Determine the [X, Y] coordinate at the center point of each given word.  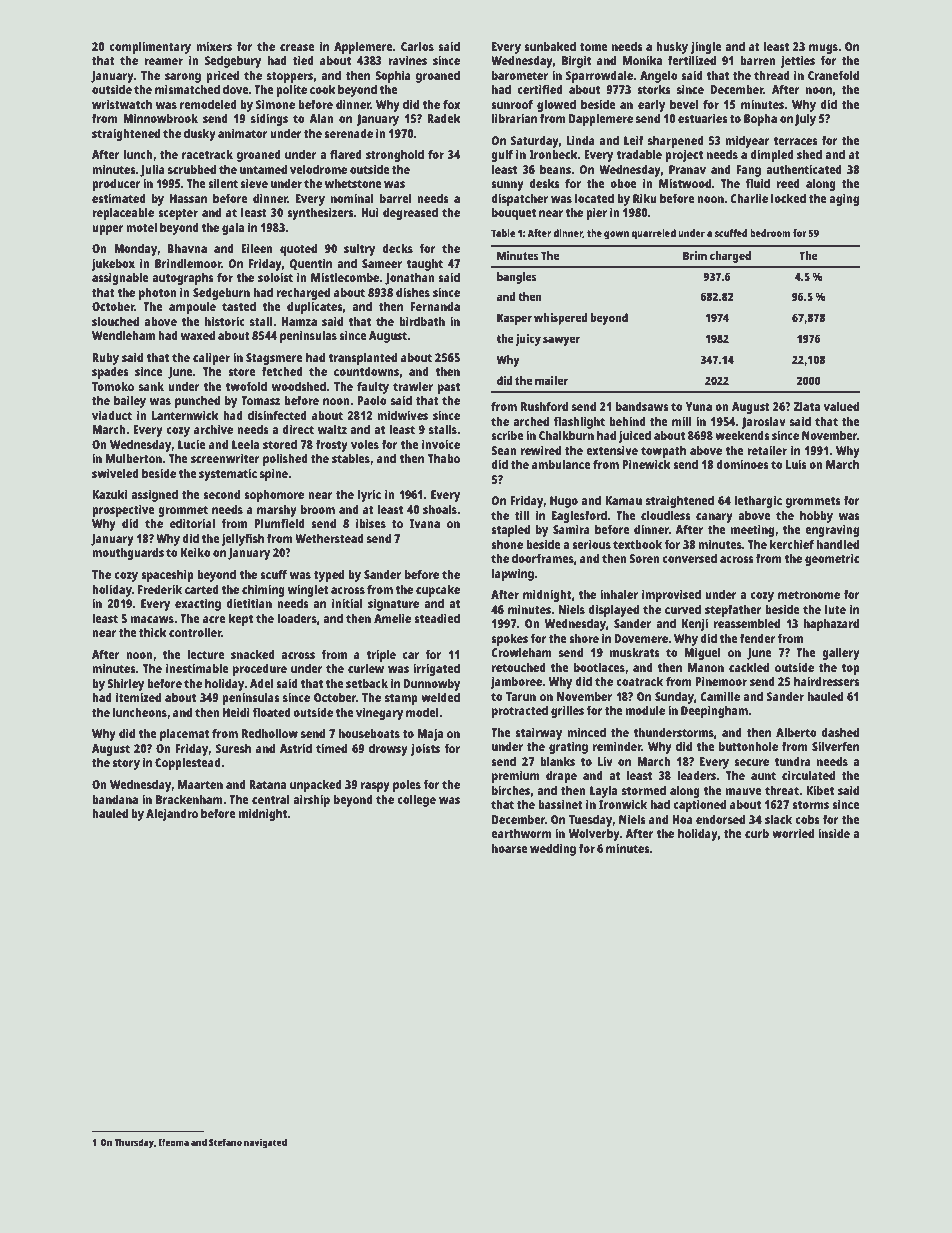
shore [584, 638]
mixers [214, 46]
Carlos [417, 46]
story [126, 764]
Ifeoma [173, 1142]
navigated [265, 1143]
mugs [823, 49]
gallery [841, 653]
